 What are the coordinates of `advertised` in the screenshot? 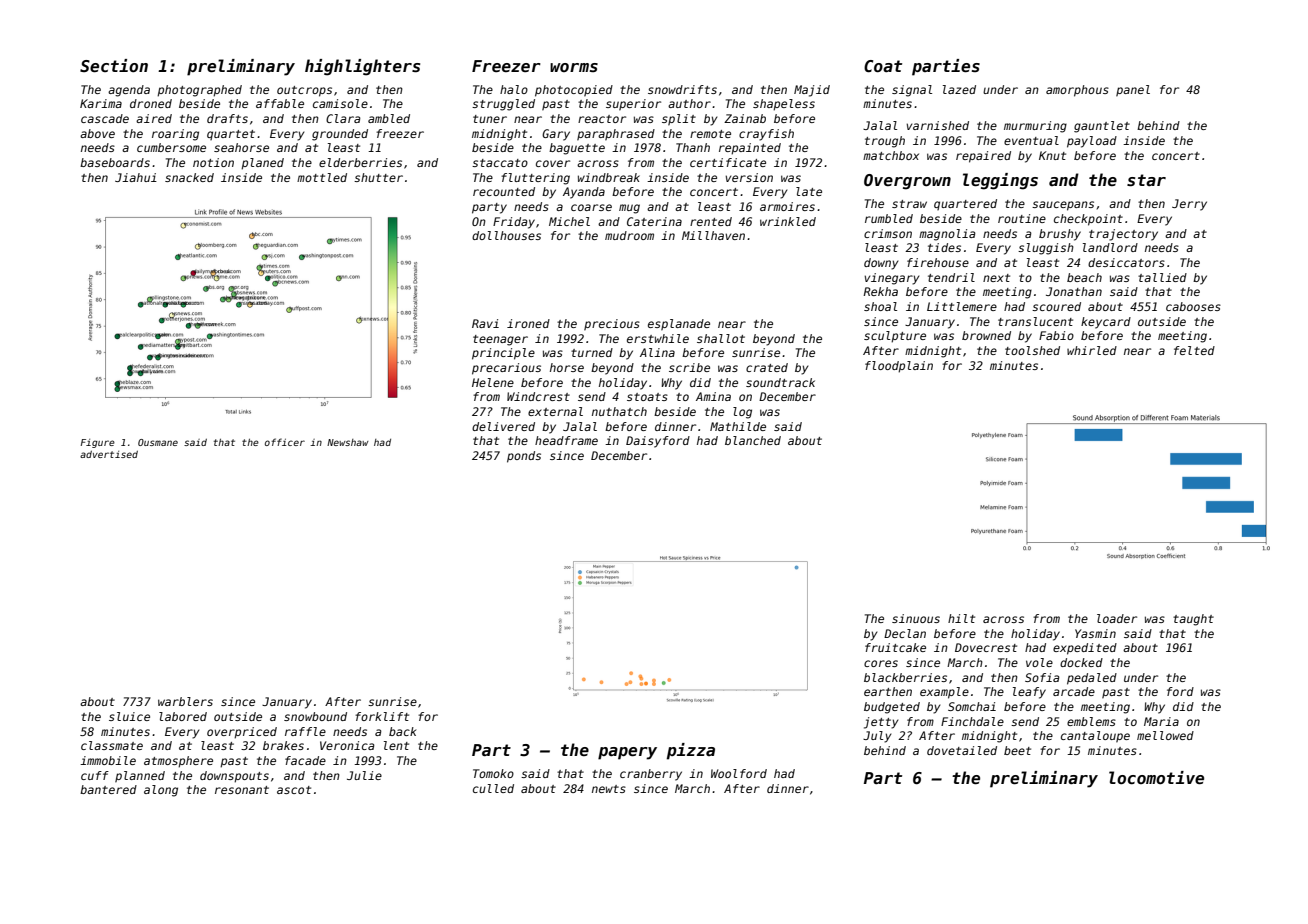 It's located at (109, 454).
